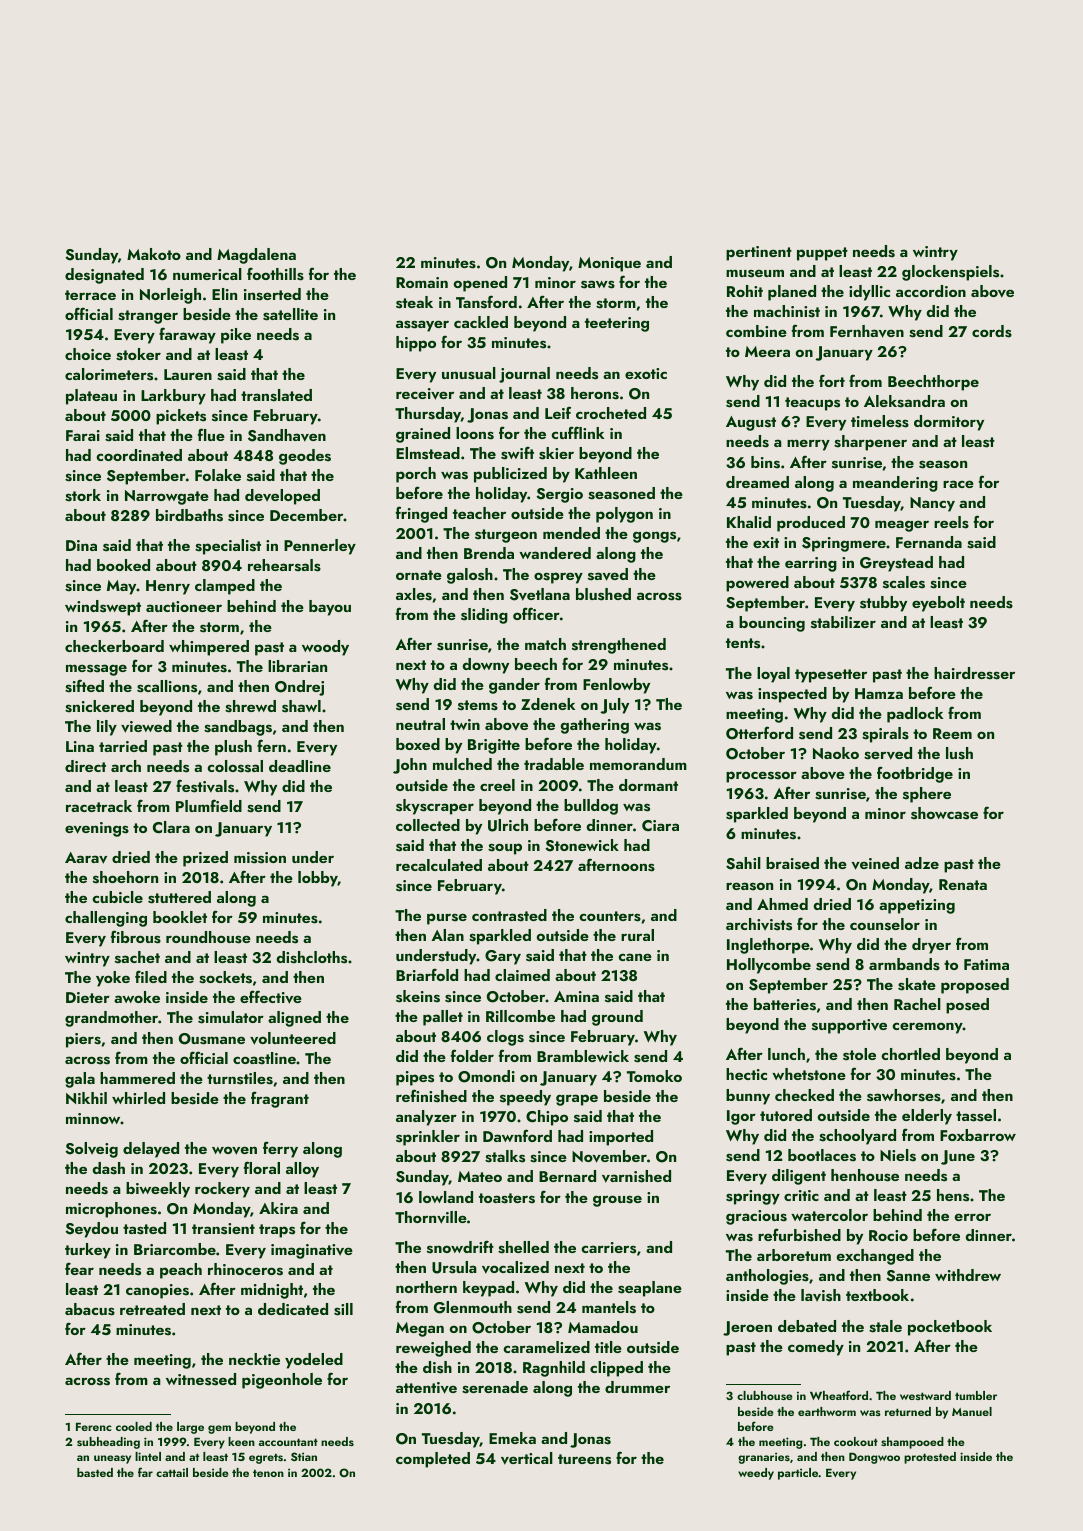 The height and width of the document is (1531, 1083). I want to click on Makoto, so click(154, 254).
